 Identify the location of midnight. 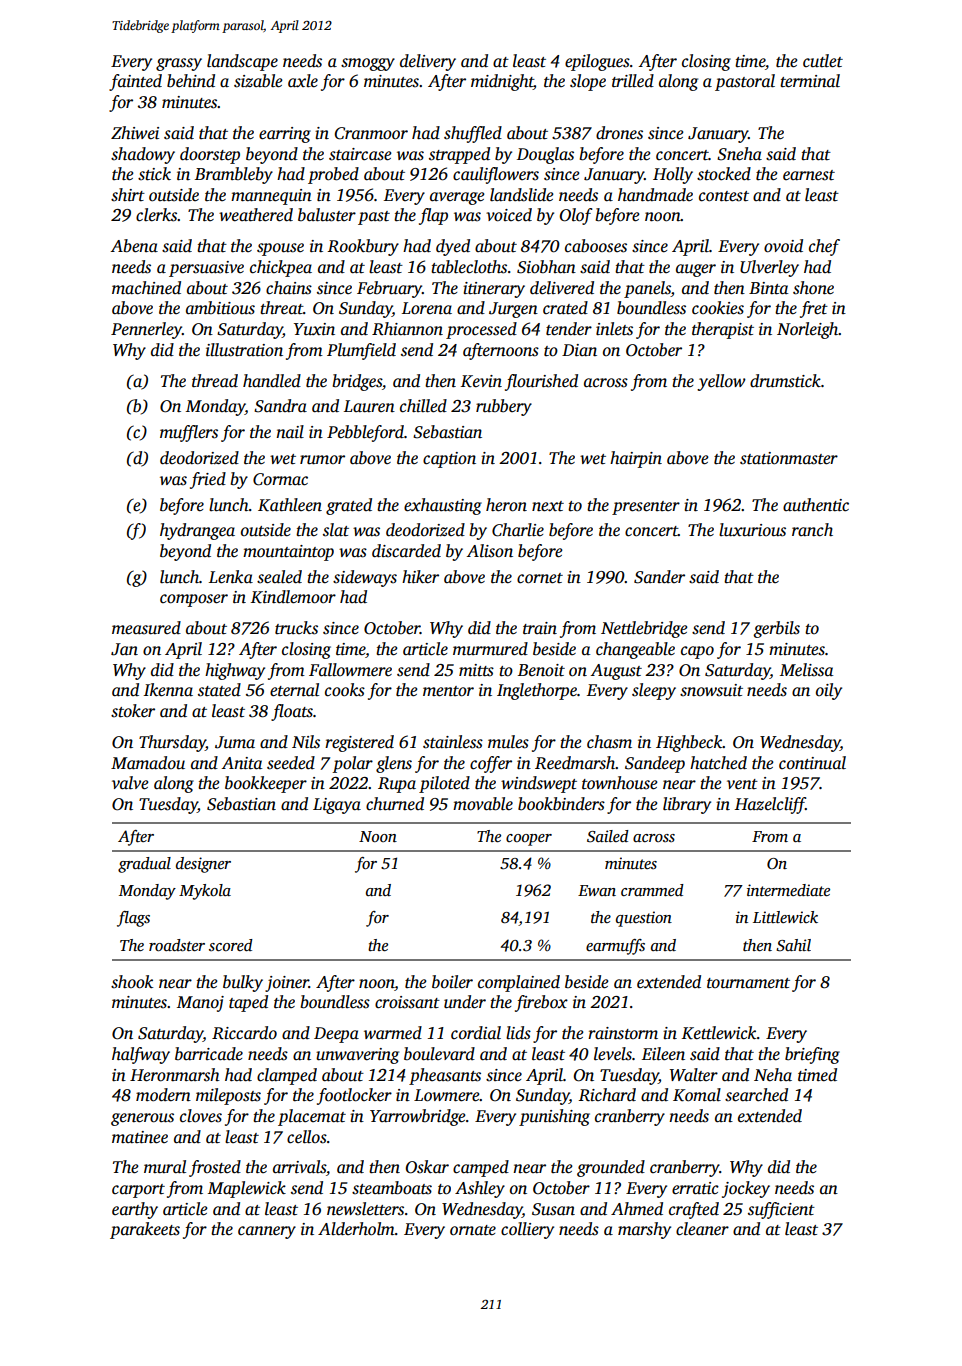
(502, 82).
